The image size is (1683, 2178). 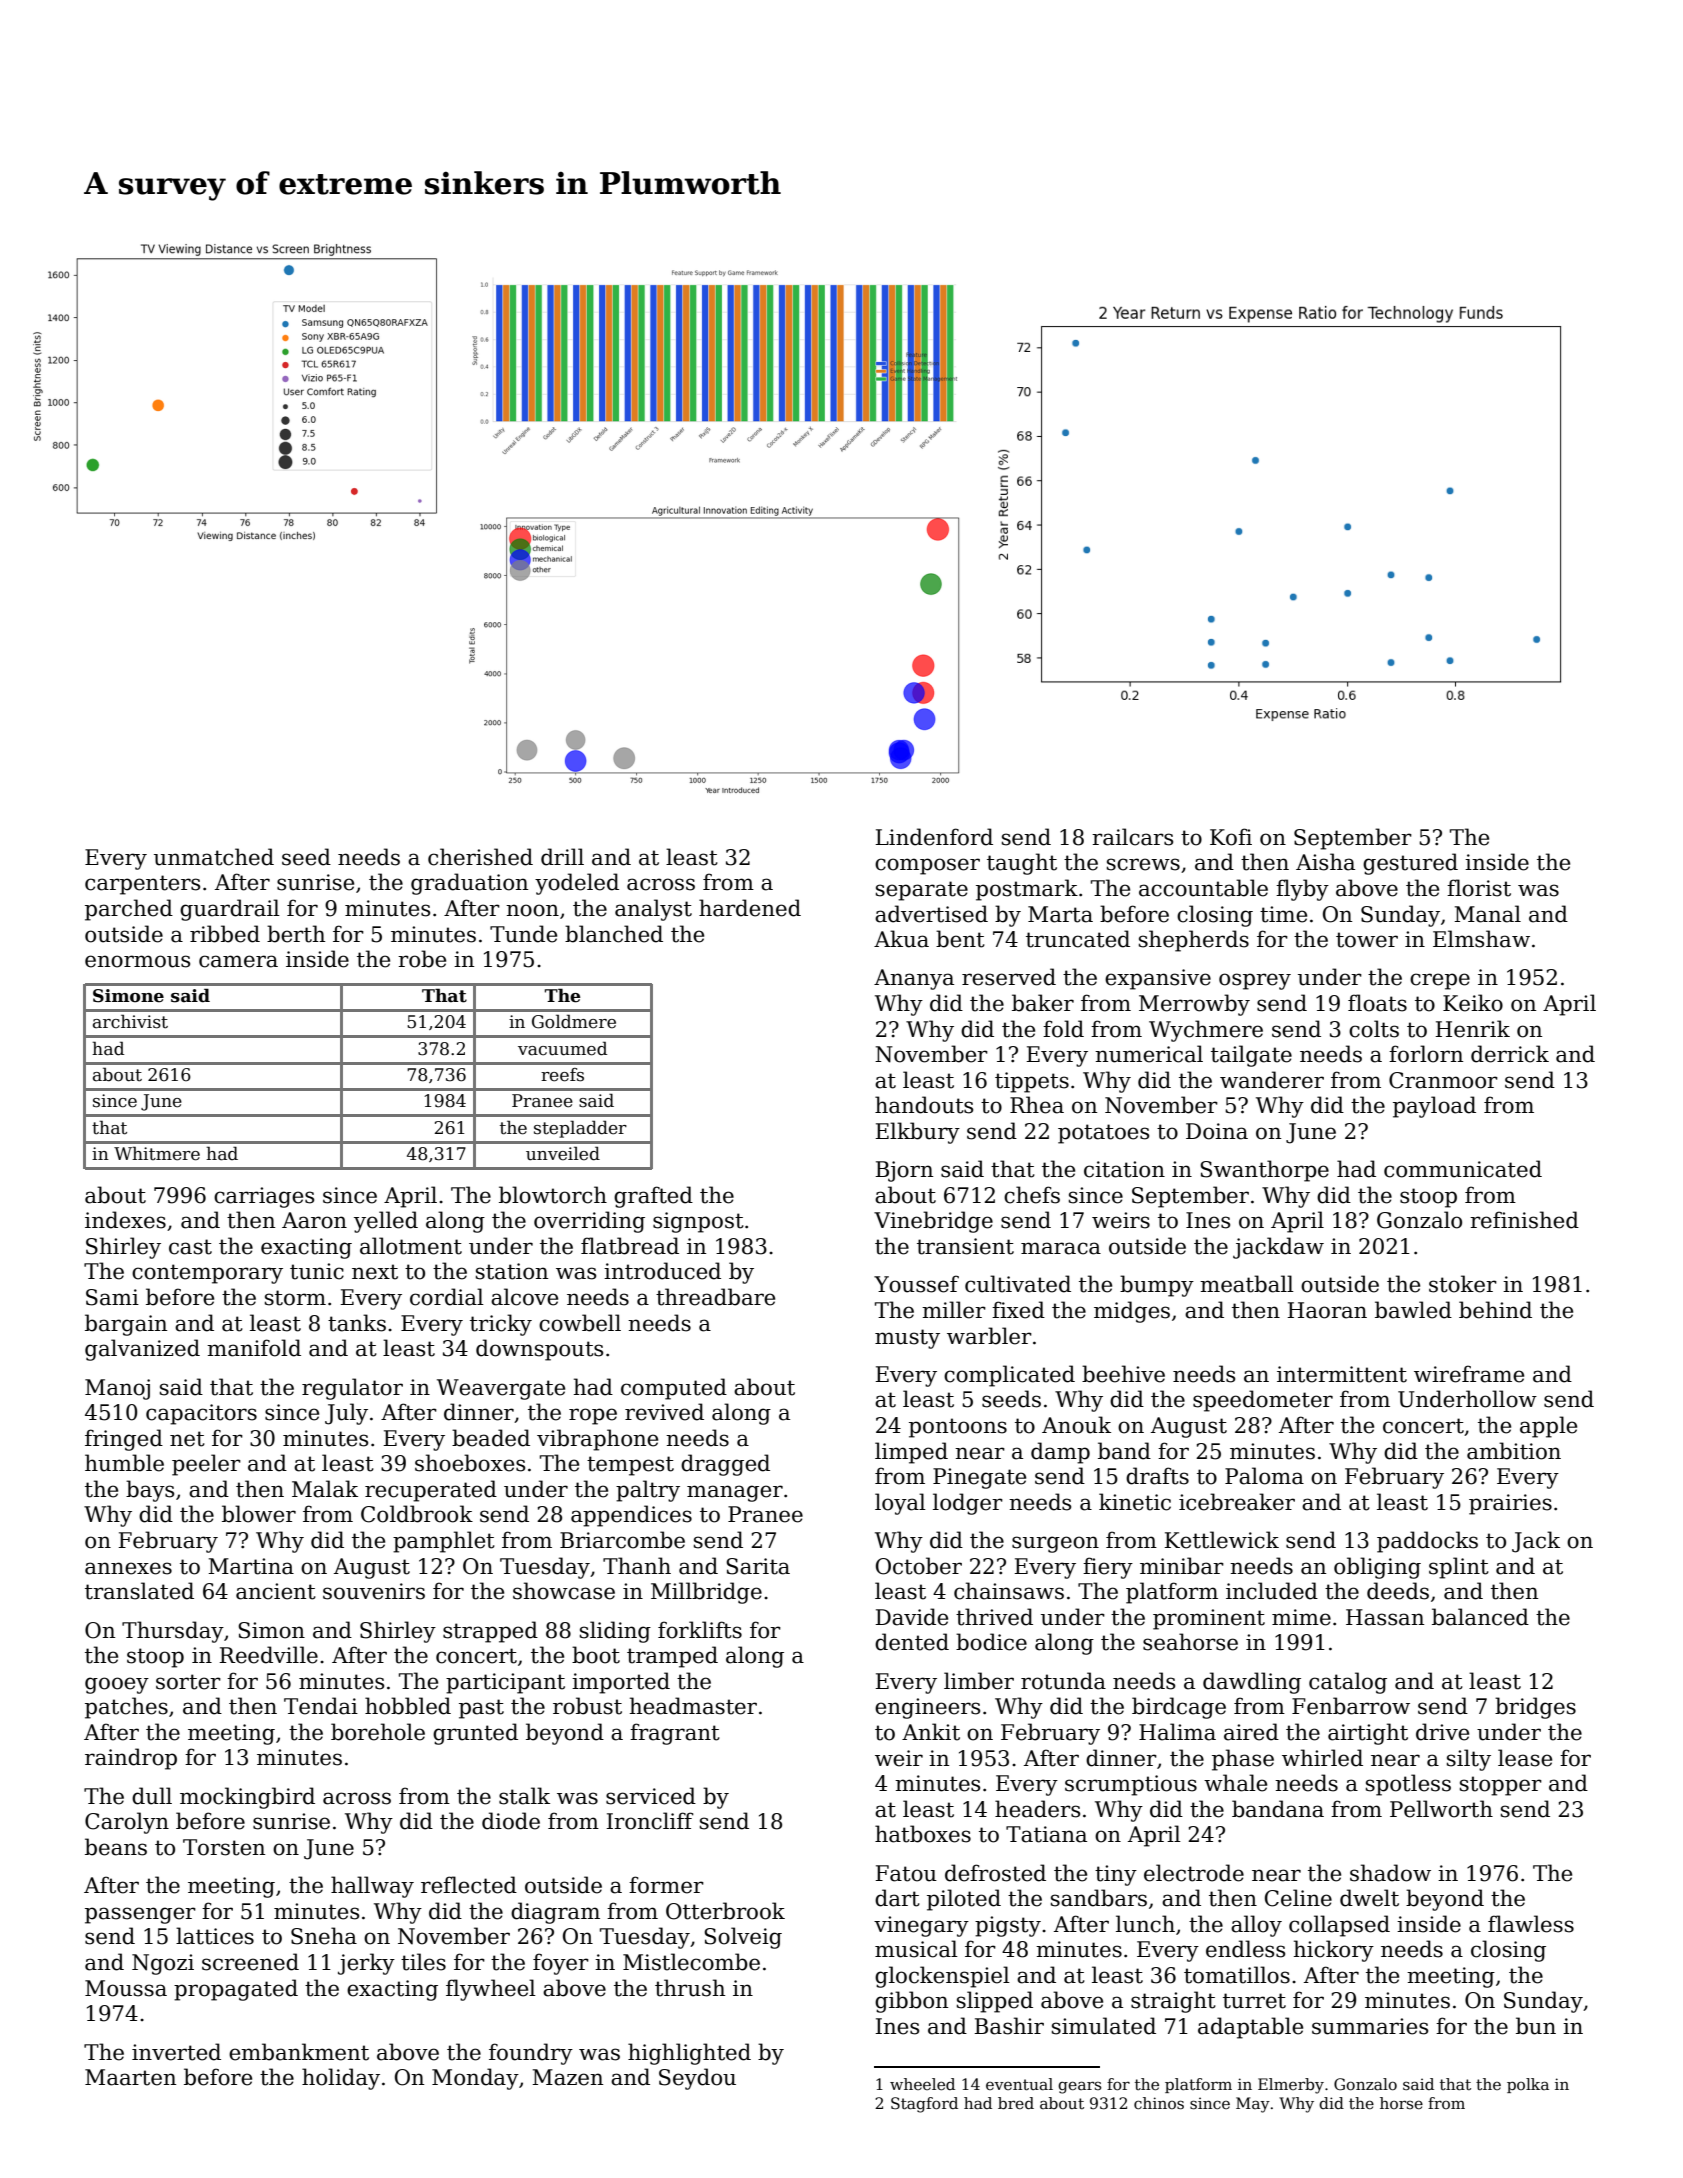 I want to click on prairies, so click(x=1510, y=1504).
